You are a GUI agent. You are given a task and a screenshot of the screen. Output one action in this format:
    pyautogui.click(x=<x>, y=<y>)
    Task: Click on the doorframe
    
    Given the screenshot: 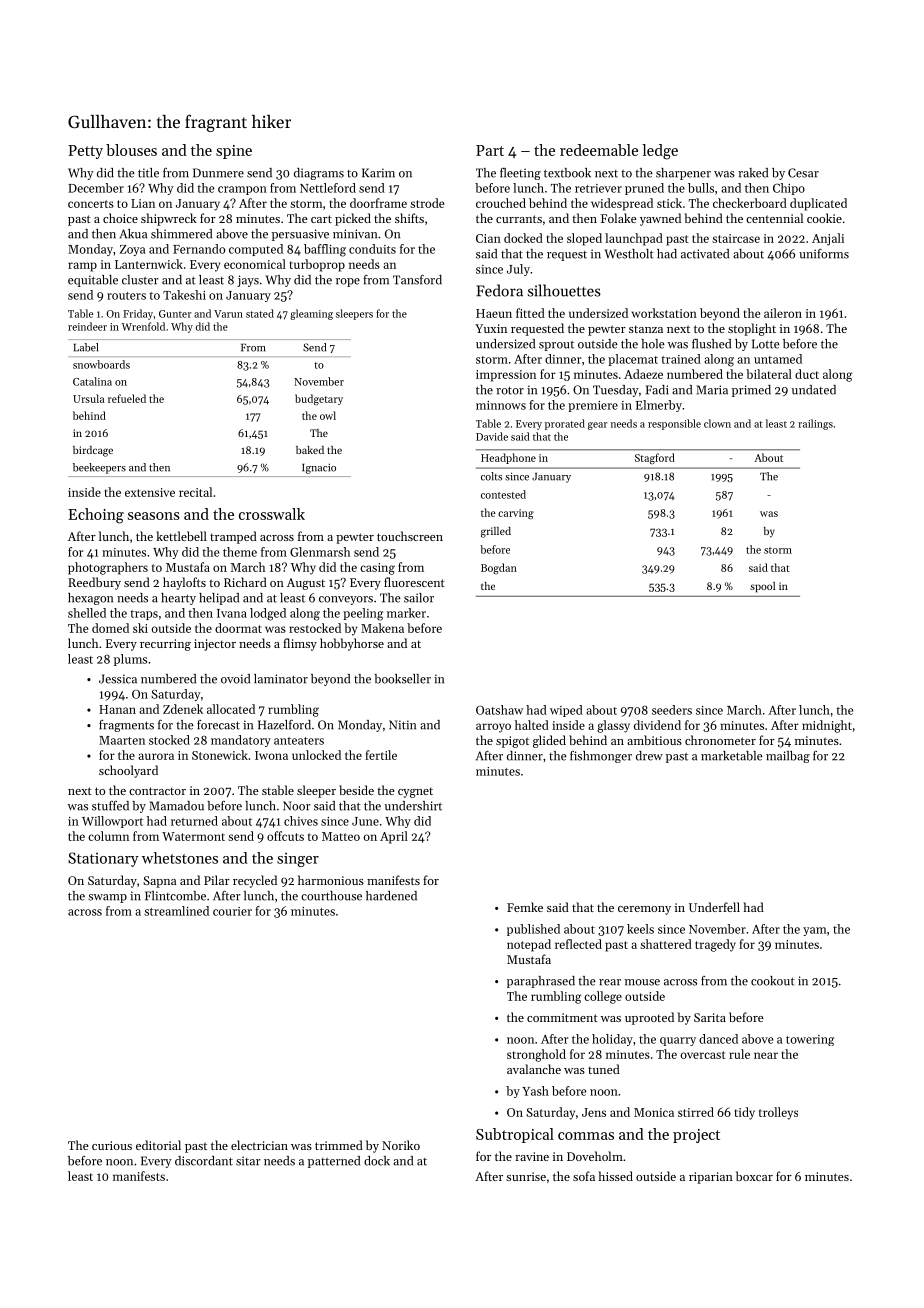 What is the action you would take?
    pyautogui.click(x=378, y=203)
